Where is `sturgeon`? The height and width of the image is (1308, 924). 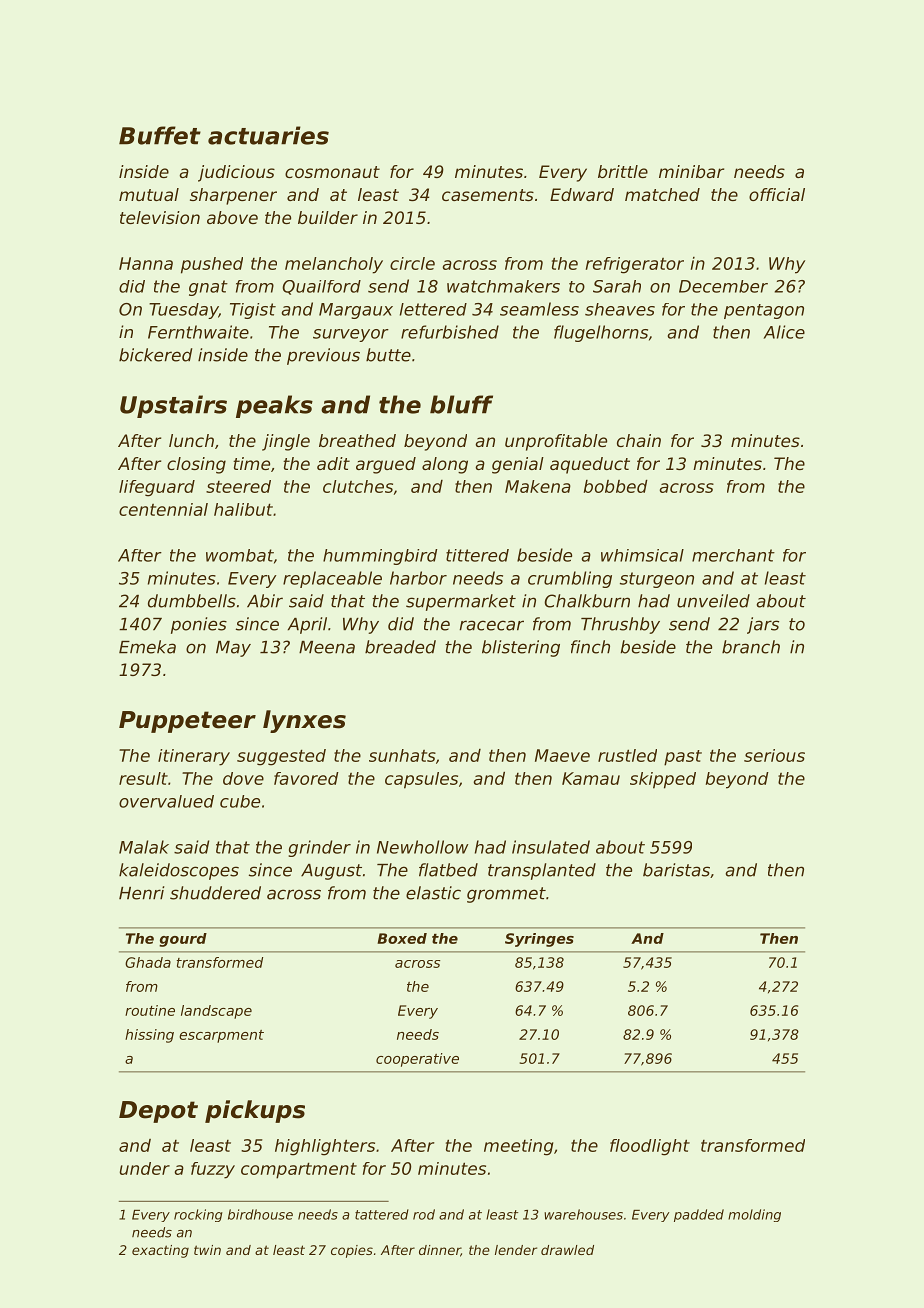
sturgeon is located at coordinates (657, 580).
